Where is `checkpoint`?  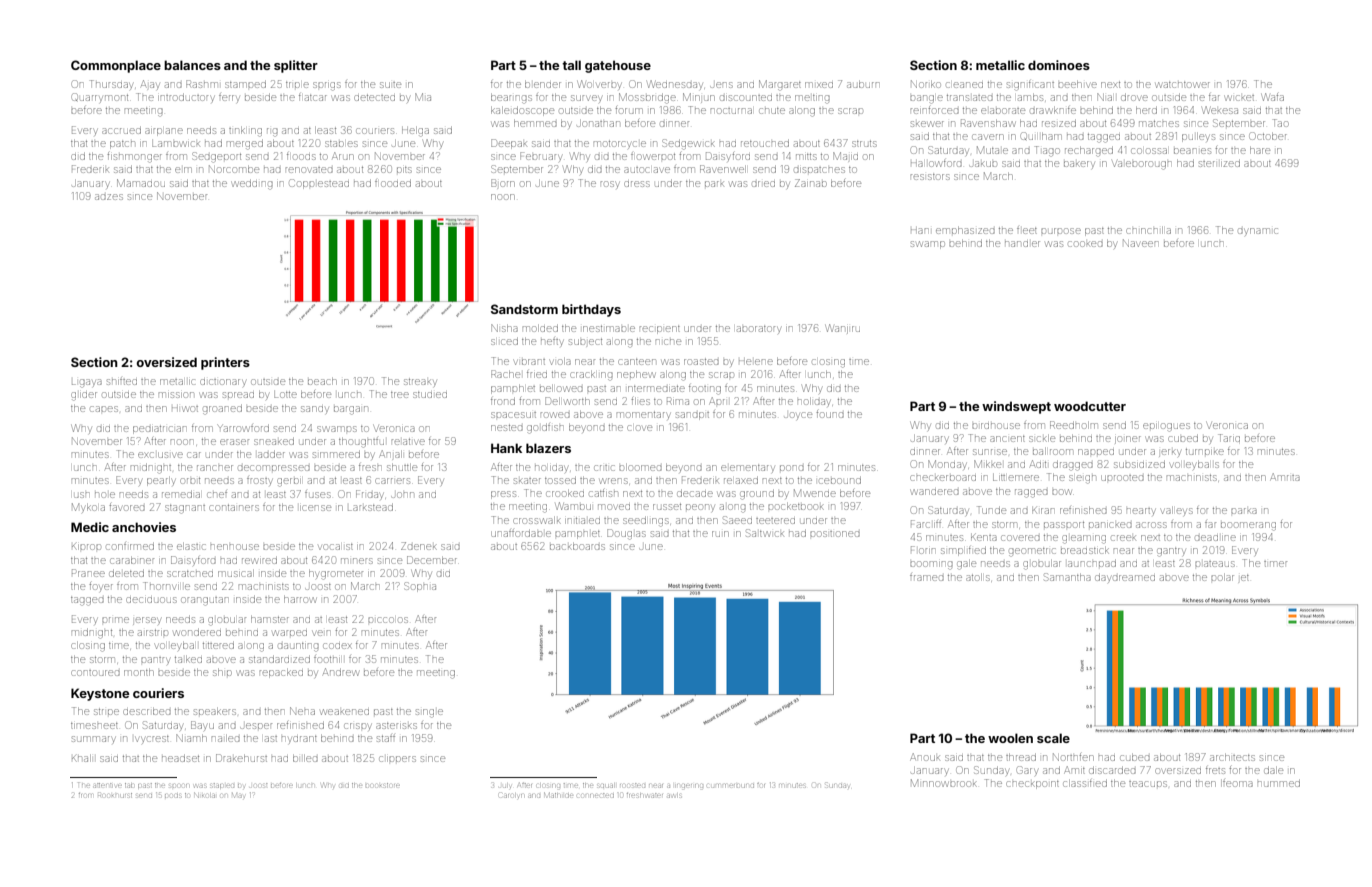
checkpoint is located at coordinates (1032, 785).
